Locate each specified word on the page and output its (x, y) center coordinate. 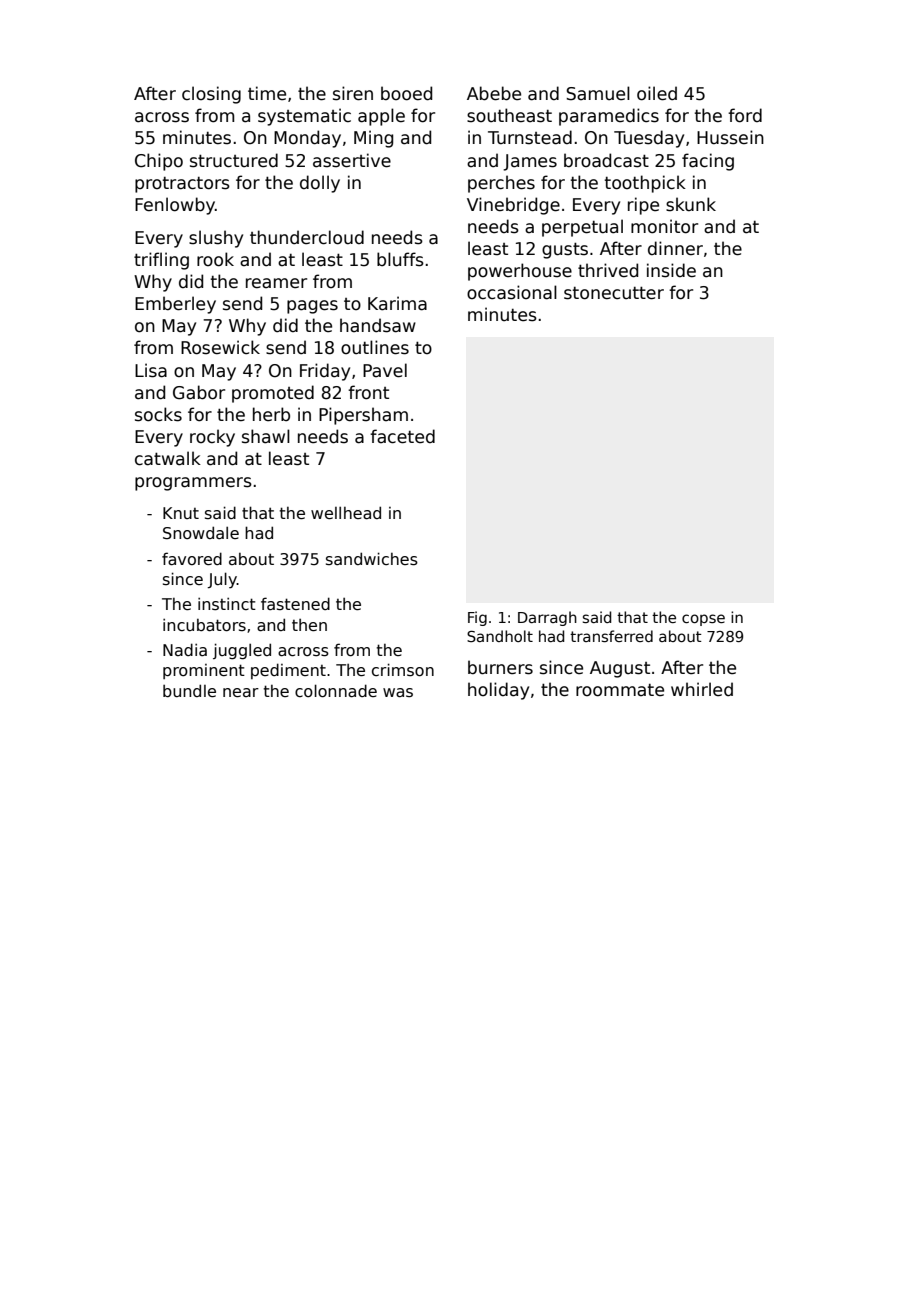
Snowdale (201, 533)
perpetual (582, 228)
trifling (161, 261)
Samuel (598, 93)
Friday (325, 372)
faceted (402, 436)
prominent (204, 671)
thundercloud (307, 237)
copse (703, 620)
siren (353, 93)
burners (500, 667)
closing (211, 95)
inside (671, 270)
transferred (611, 636)
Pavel (385, 370)
